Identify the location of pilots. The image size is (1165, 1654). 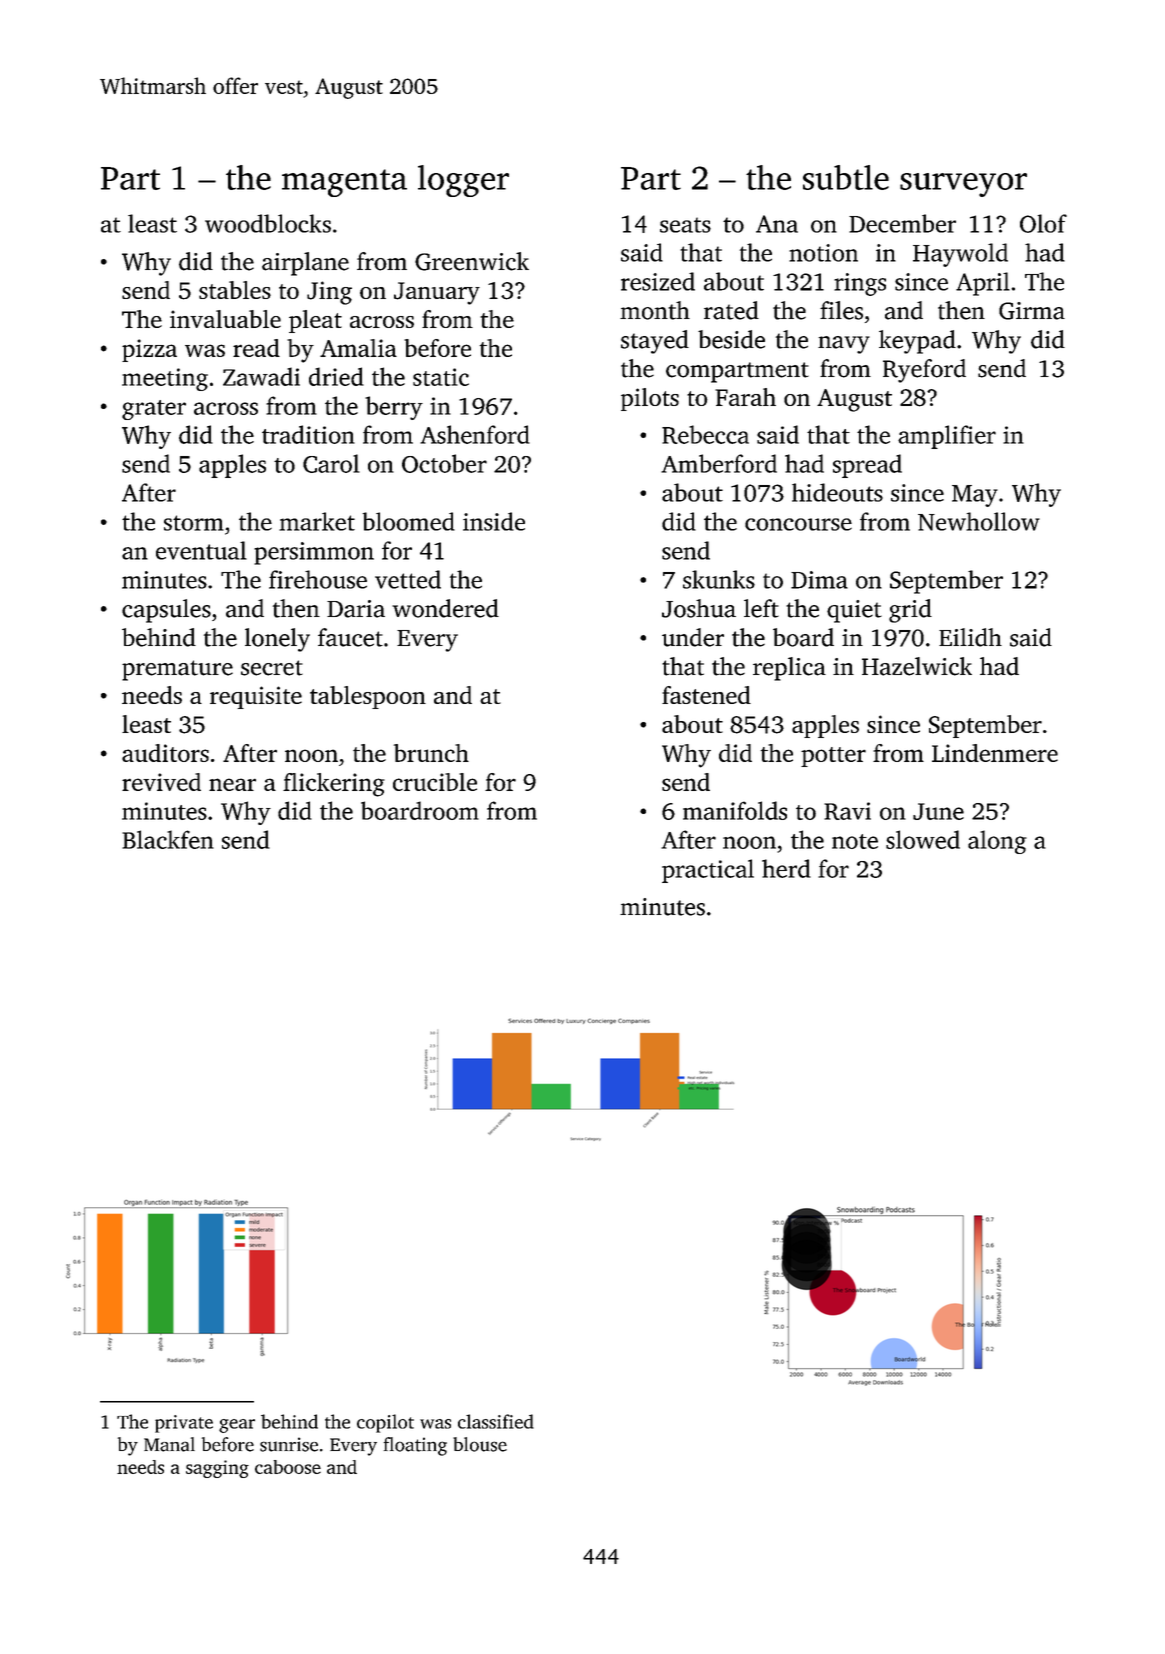
(650, 399).
